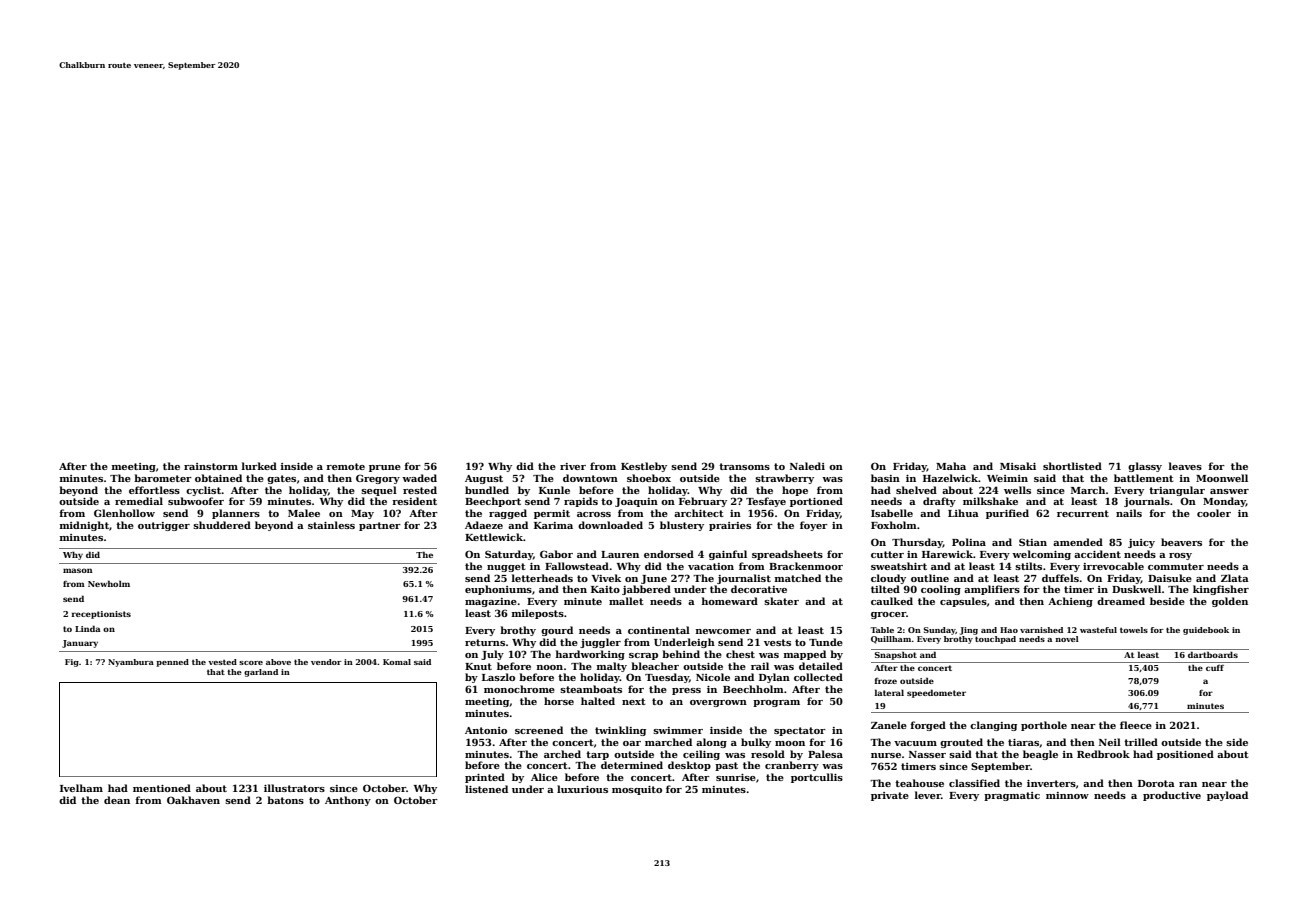 The height and width of the image is (924, 1308). Describe the element at coordinates (951, 466) in the image. I see `Maha` at that location.
